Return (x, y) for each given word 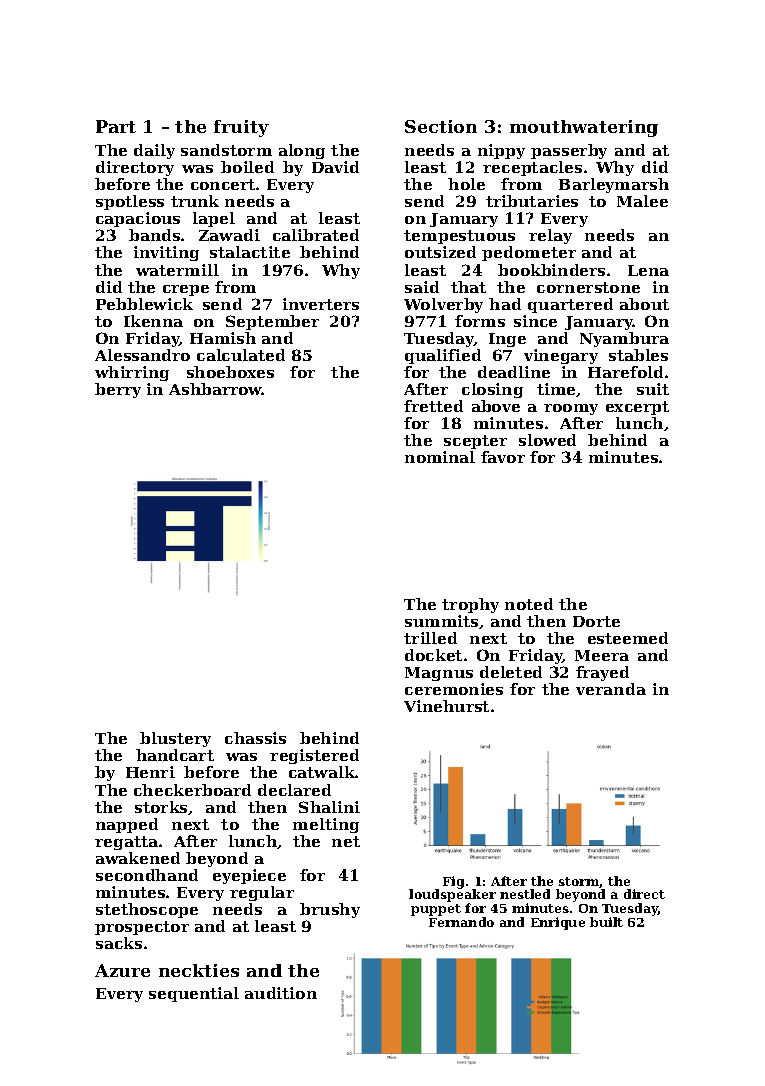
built (606, 922)
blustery (175, 739)
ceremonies (454, 689)
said (422, 287)
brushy (330, 910)
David (335, 167)
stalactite (250, 252)
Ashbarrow (215, 389)
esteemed (628, 638)
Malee (642, 201)
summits (441, 621)
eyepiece (249, 876)
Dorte (596, 621)
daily (154, 151)
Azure (122, 970)
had (505, 304)
